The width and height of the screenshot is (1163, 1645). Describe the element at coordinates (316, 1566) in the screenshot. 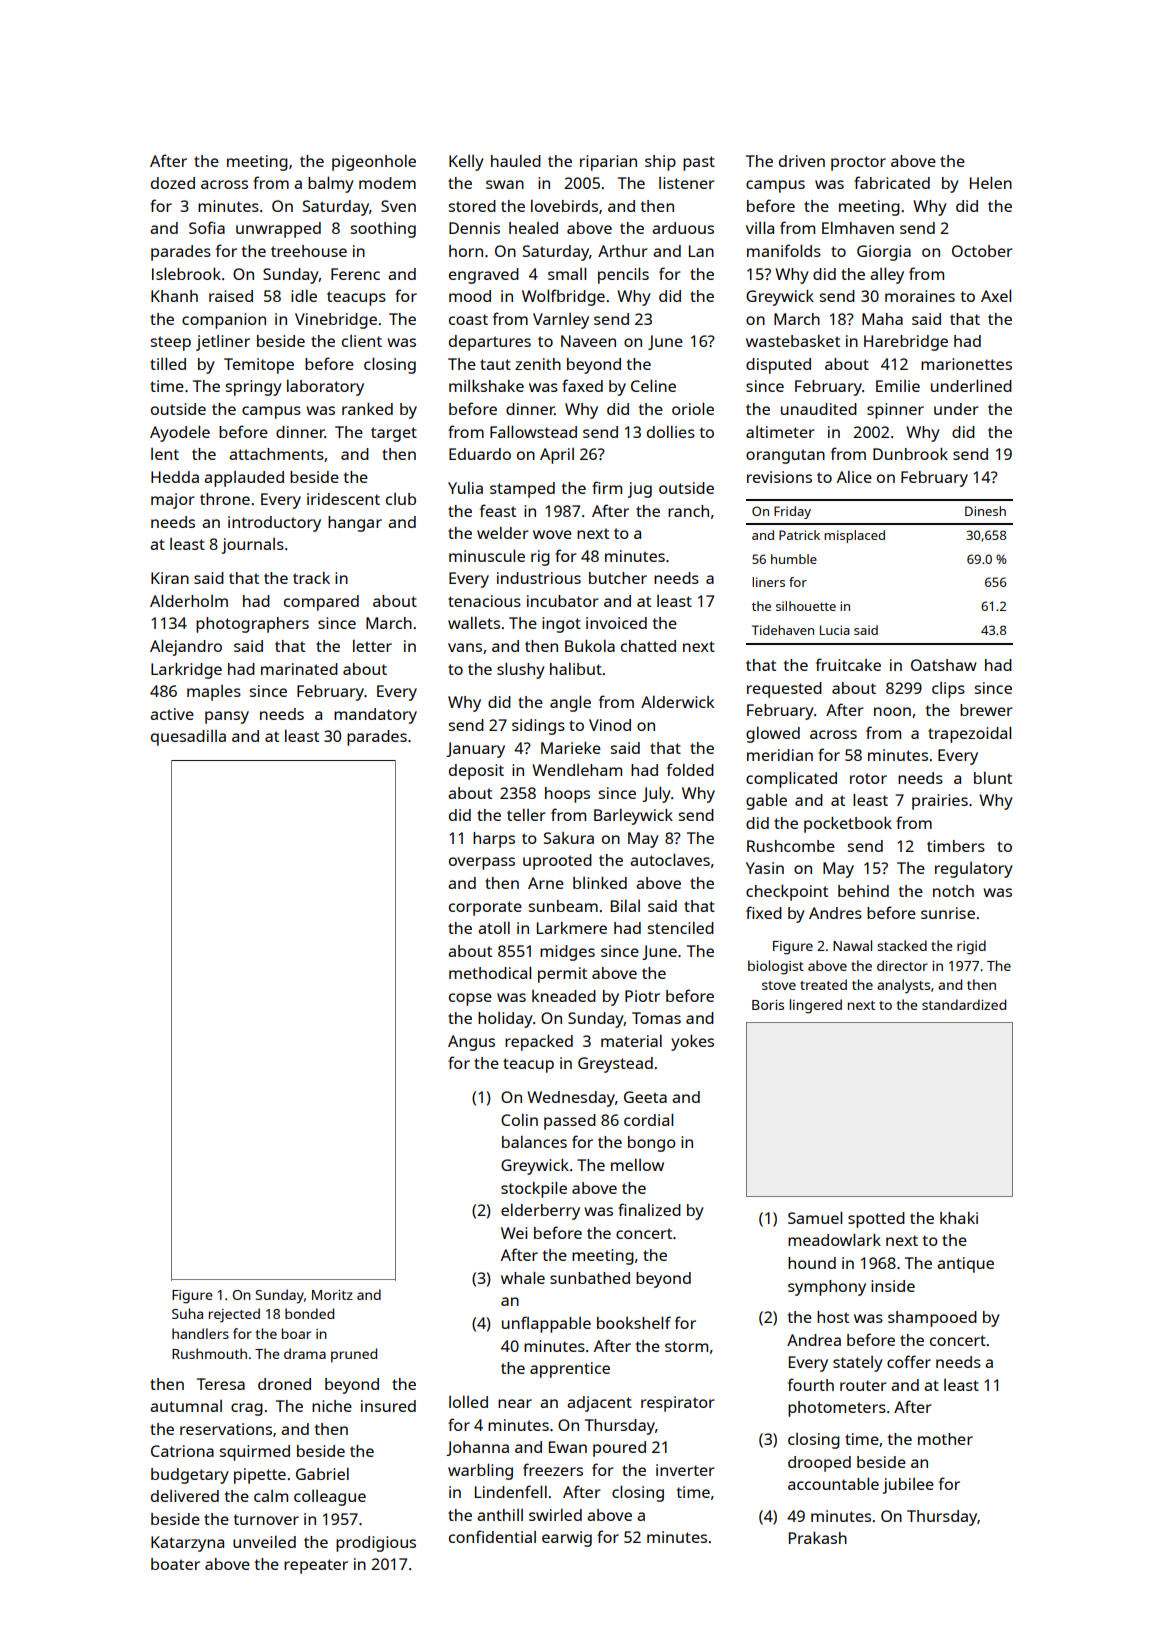

I see `repeater` at that location.
